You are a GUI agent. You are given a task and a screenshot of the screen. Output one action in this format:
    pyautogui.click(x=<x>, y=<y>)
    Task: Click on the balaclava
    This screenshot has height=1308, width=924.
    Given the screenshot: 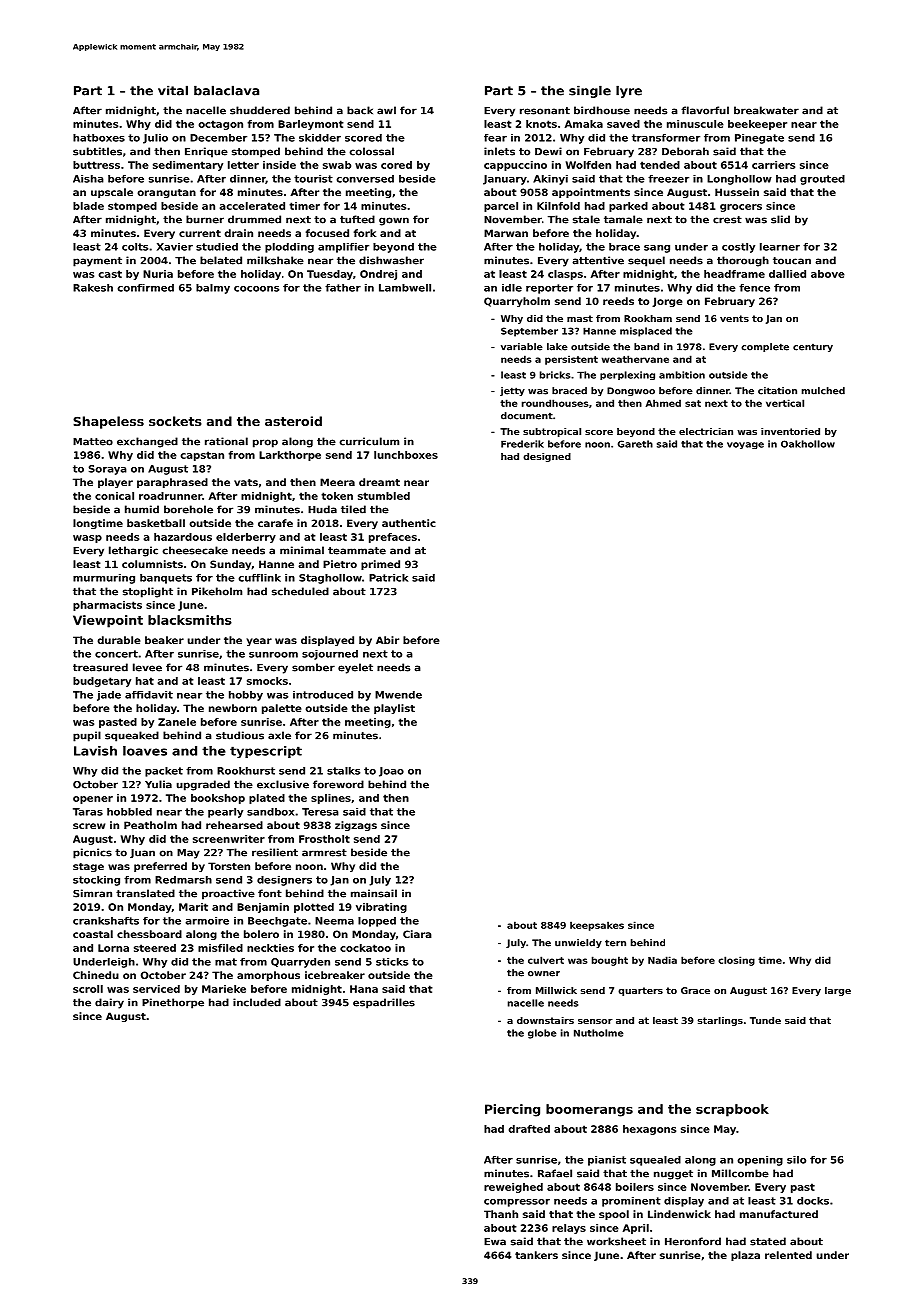 What is the action you would take?
    pyautogui.click(x=226, y=90)
